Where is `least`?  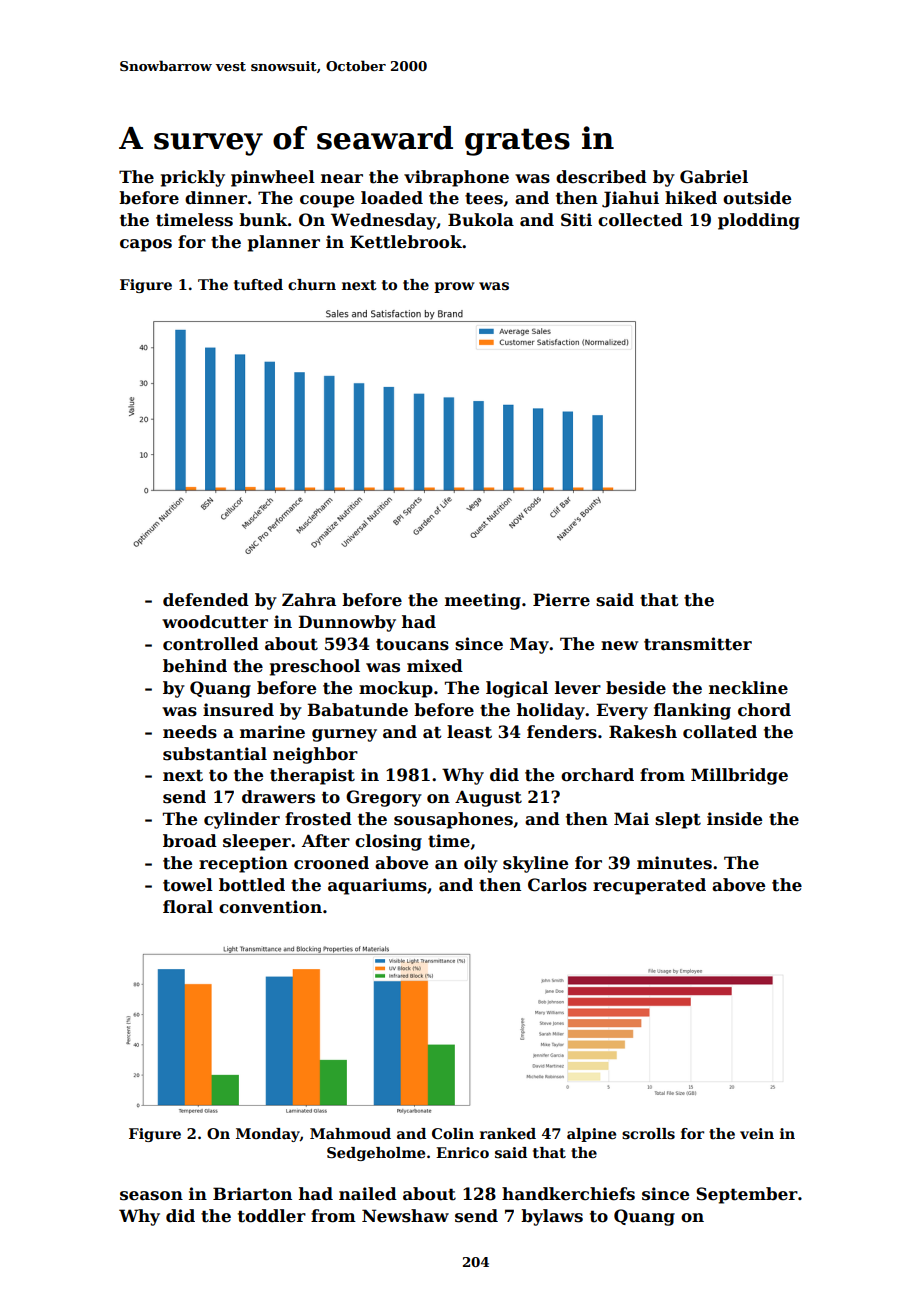
least is located at coordinates (469, 732).
